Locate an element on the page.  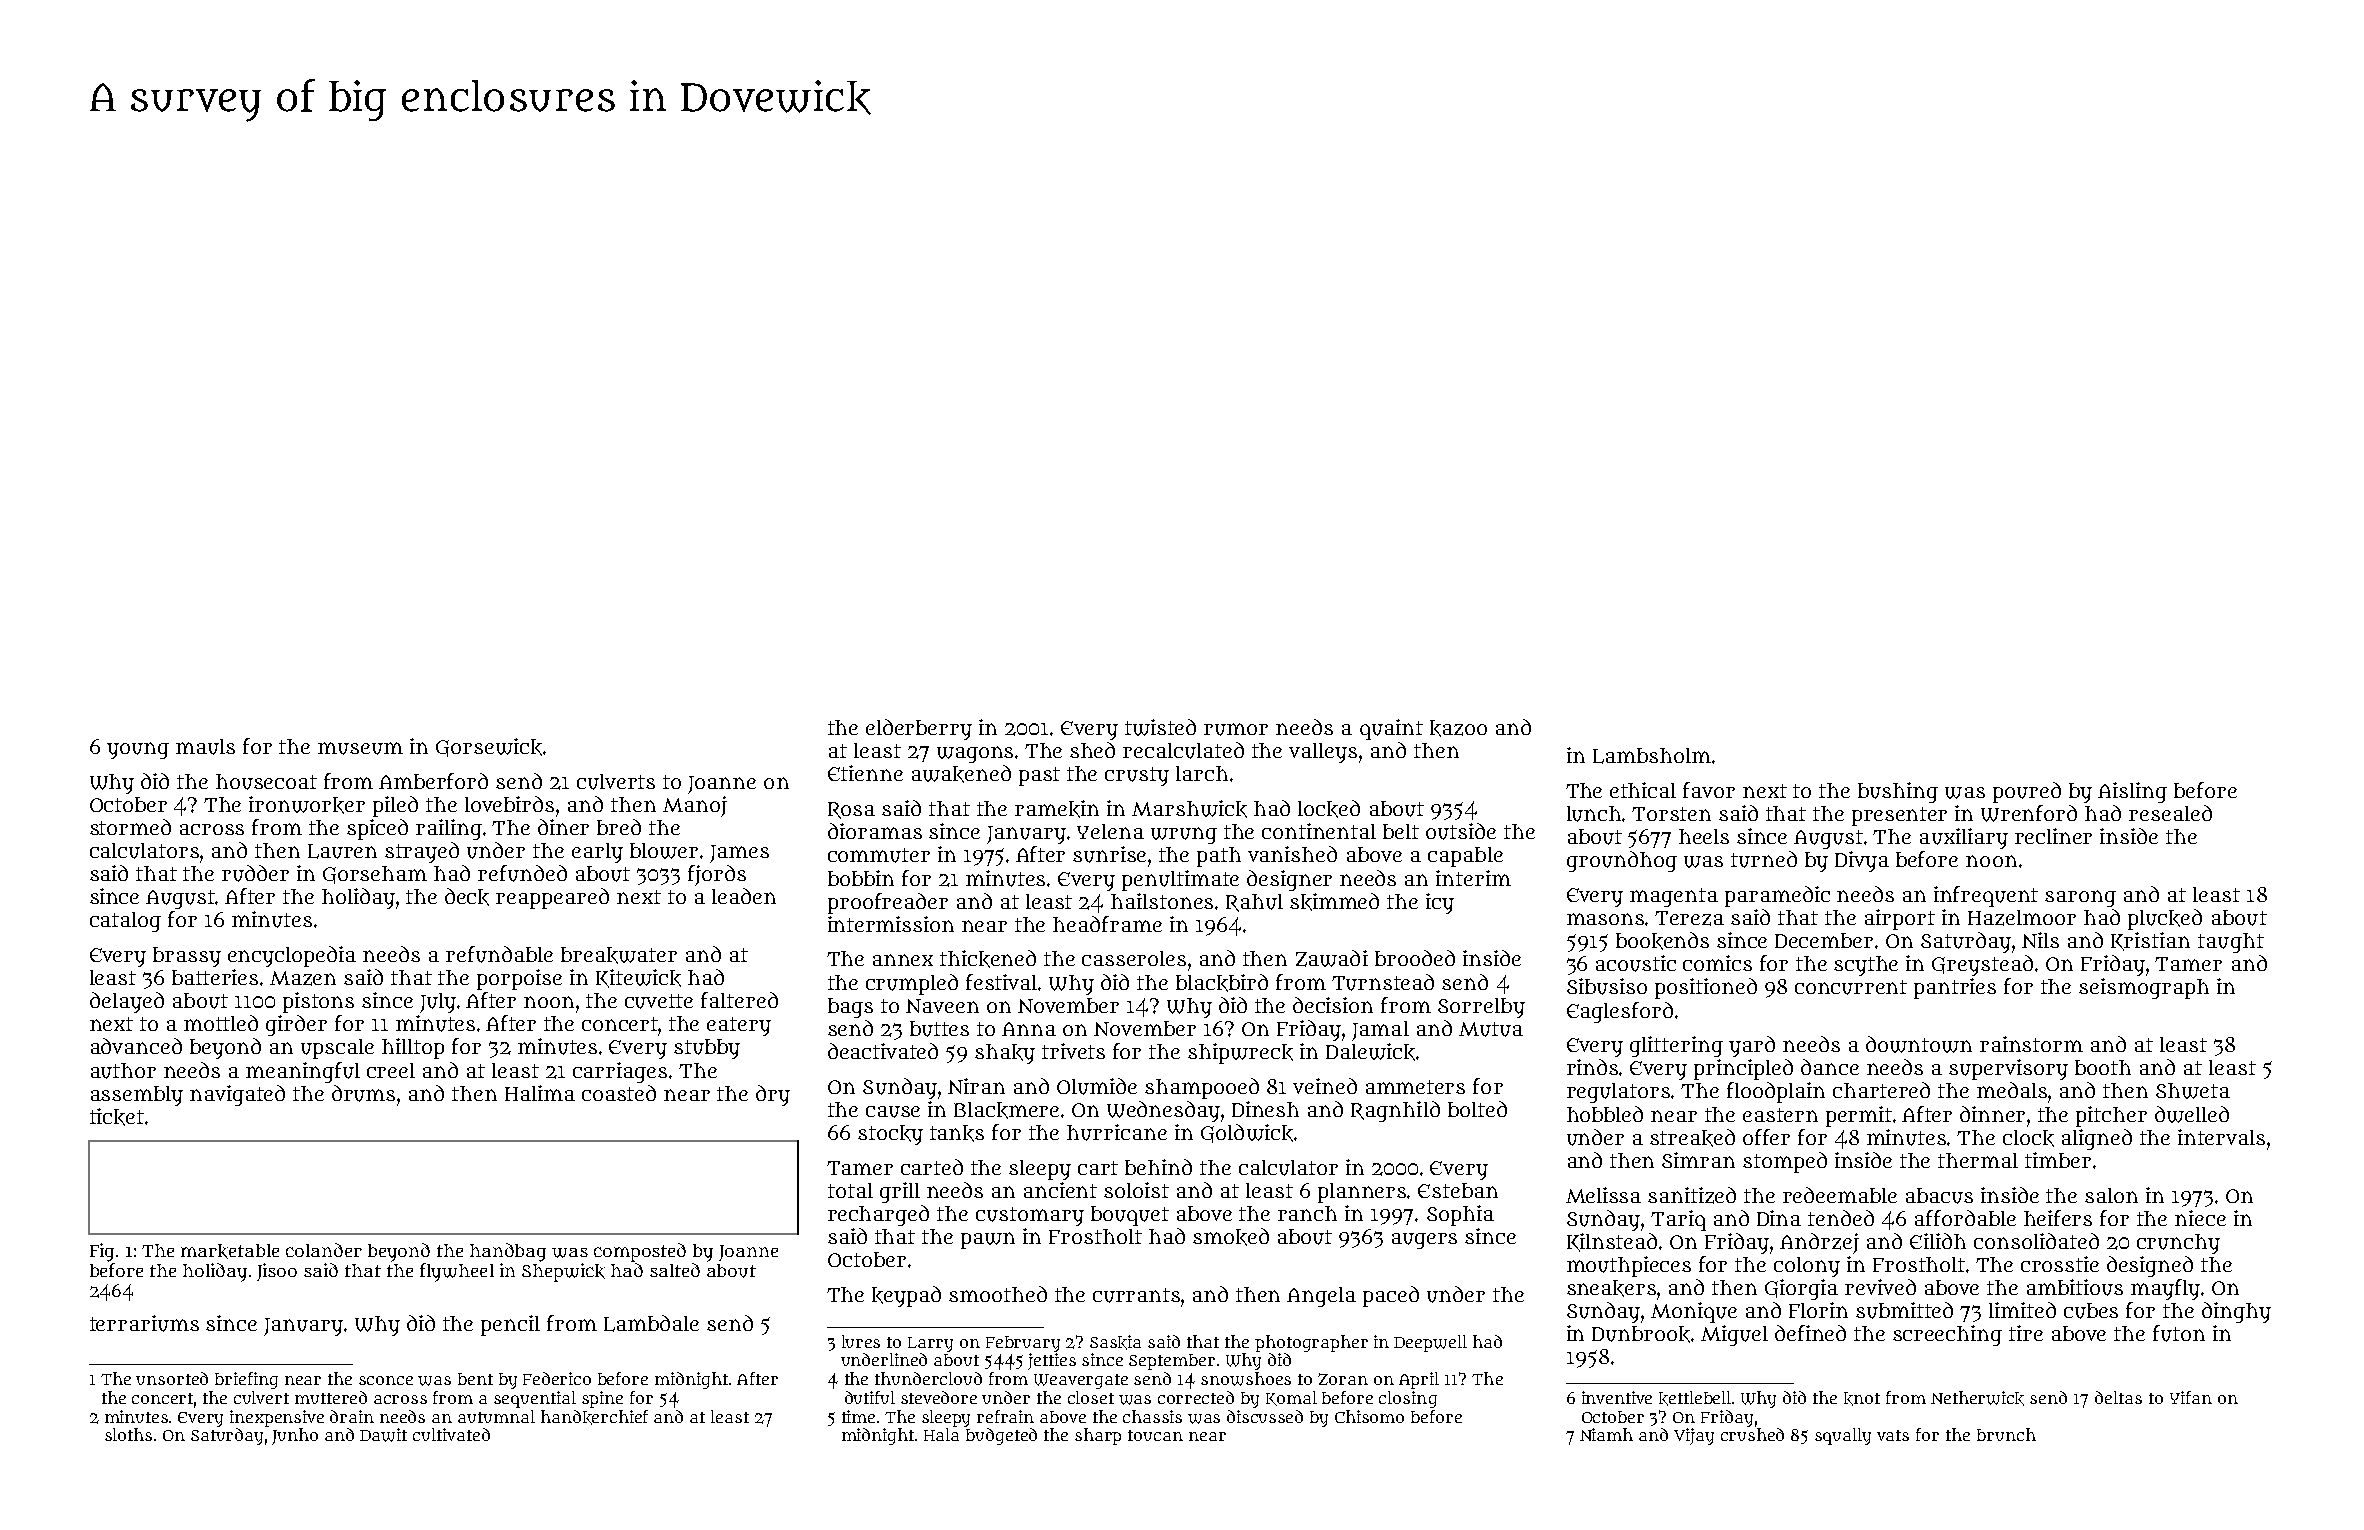
elderberry is located at coordinates (919, 729).
